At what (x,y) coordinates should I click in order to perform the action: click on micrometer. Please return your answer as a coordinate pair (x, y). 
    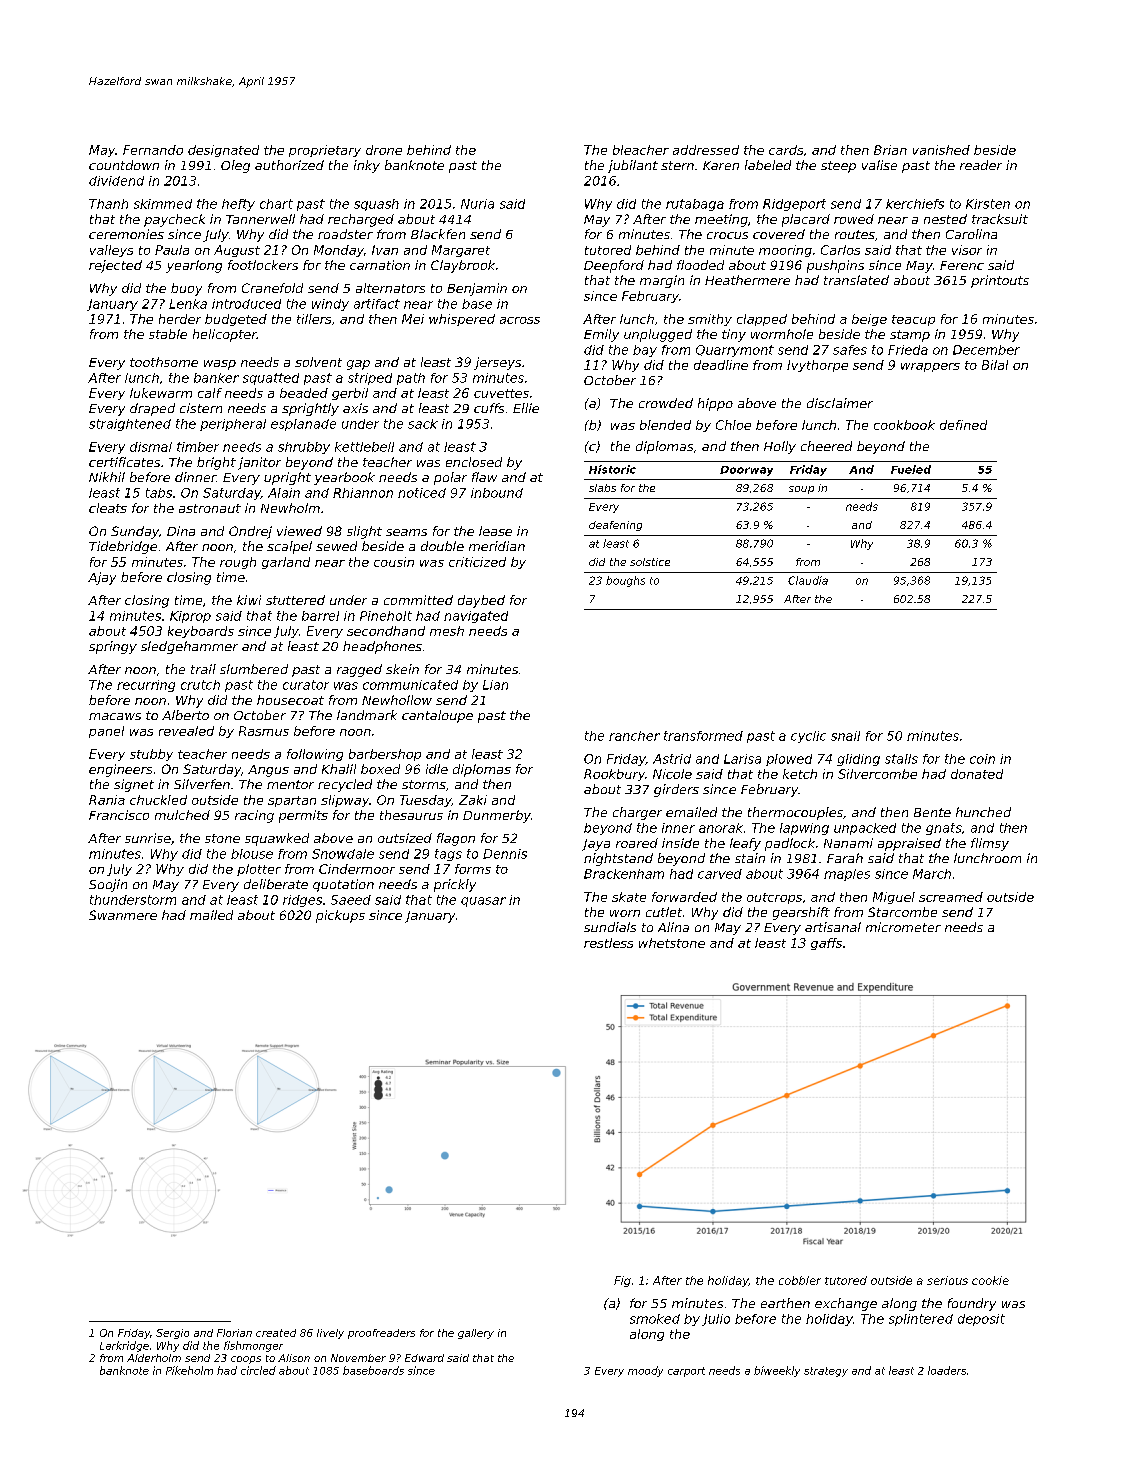
    Looking at the image, I should click on (903, 927).
